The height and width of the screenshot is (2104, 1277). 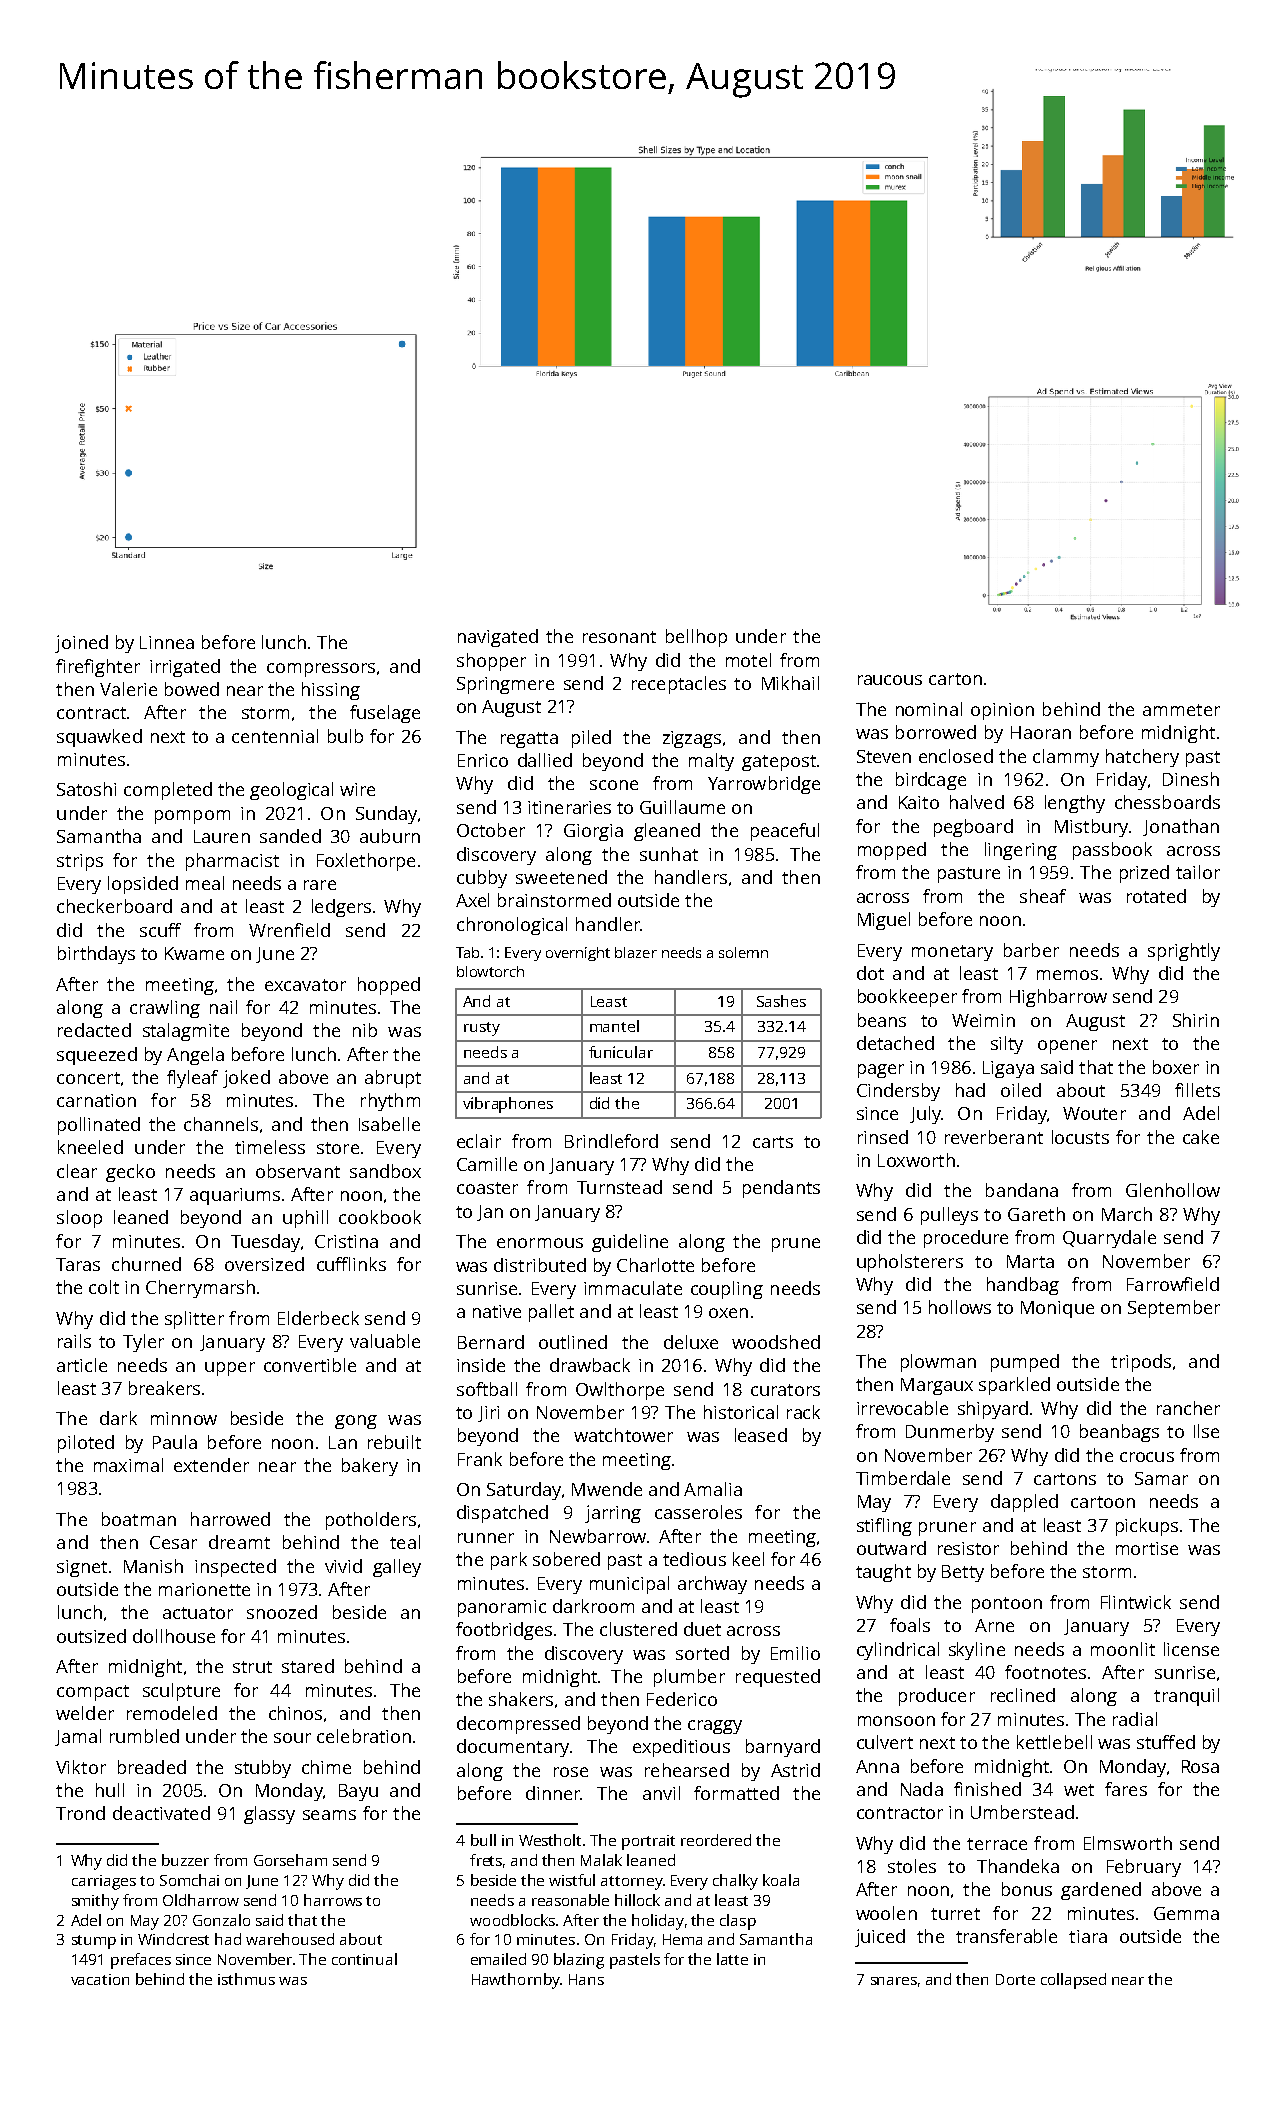 What do you see at coordinates (738, 1922) in the screenshot?
I see `clasp` at bounding box center [738, 1922].
